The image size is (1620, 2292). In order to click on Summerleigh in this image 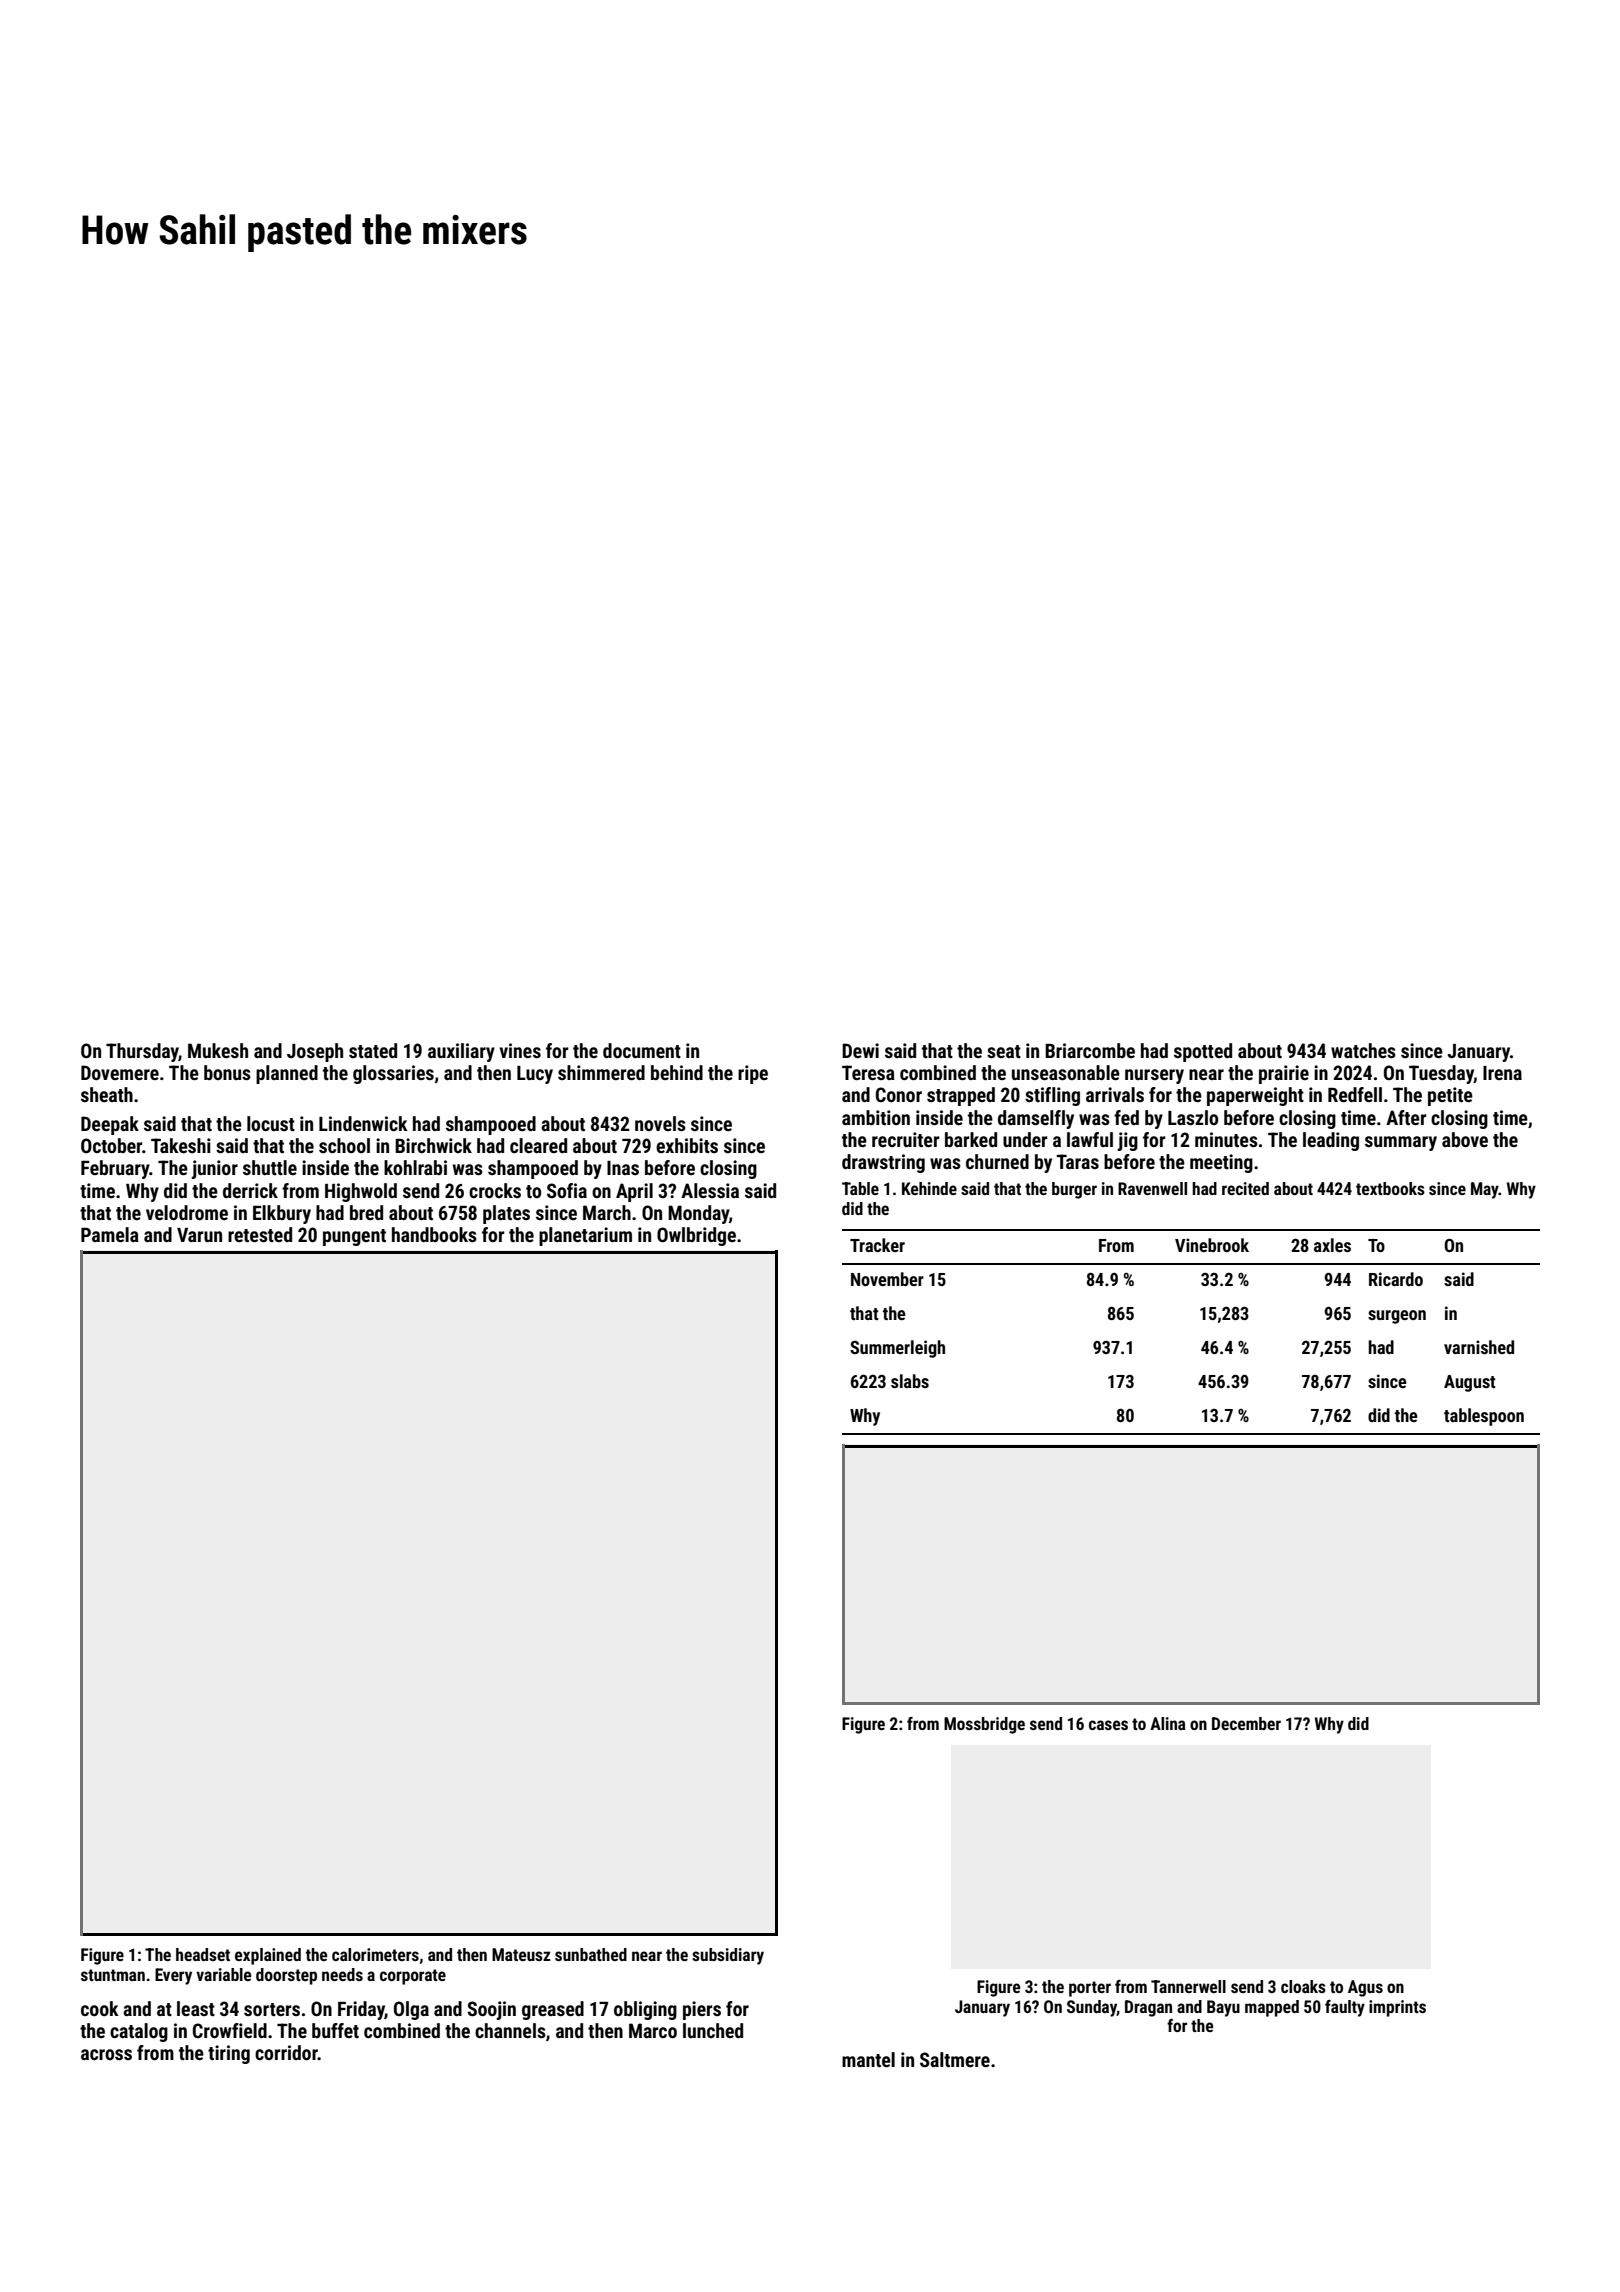, I will do `click(897, 1349)`.
